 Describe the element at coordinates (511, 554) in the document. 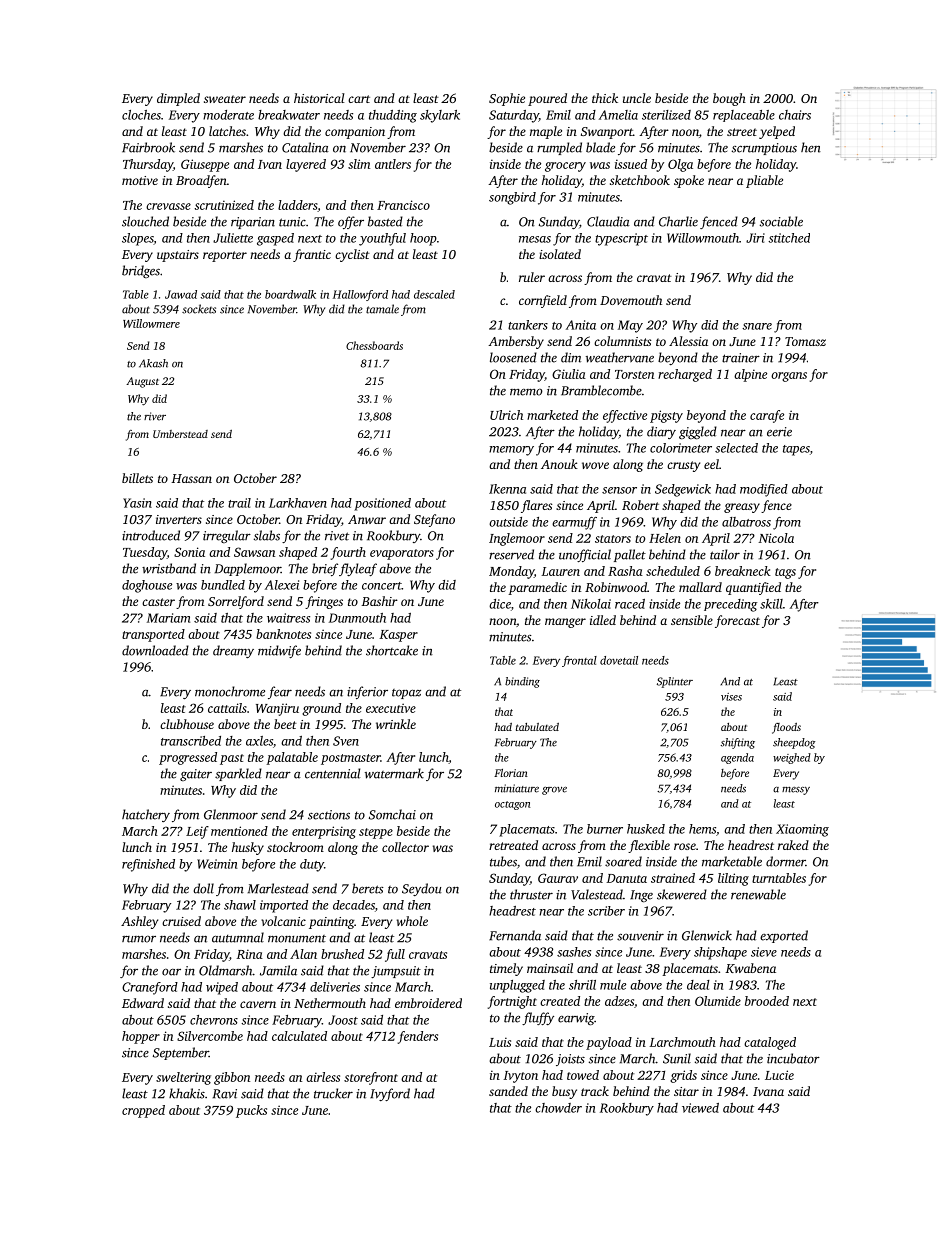

I see `reserved` at that location.
